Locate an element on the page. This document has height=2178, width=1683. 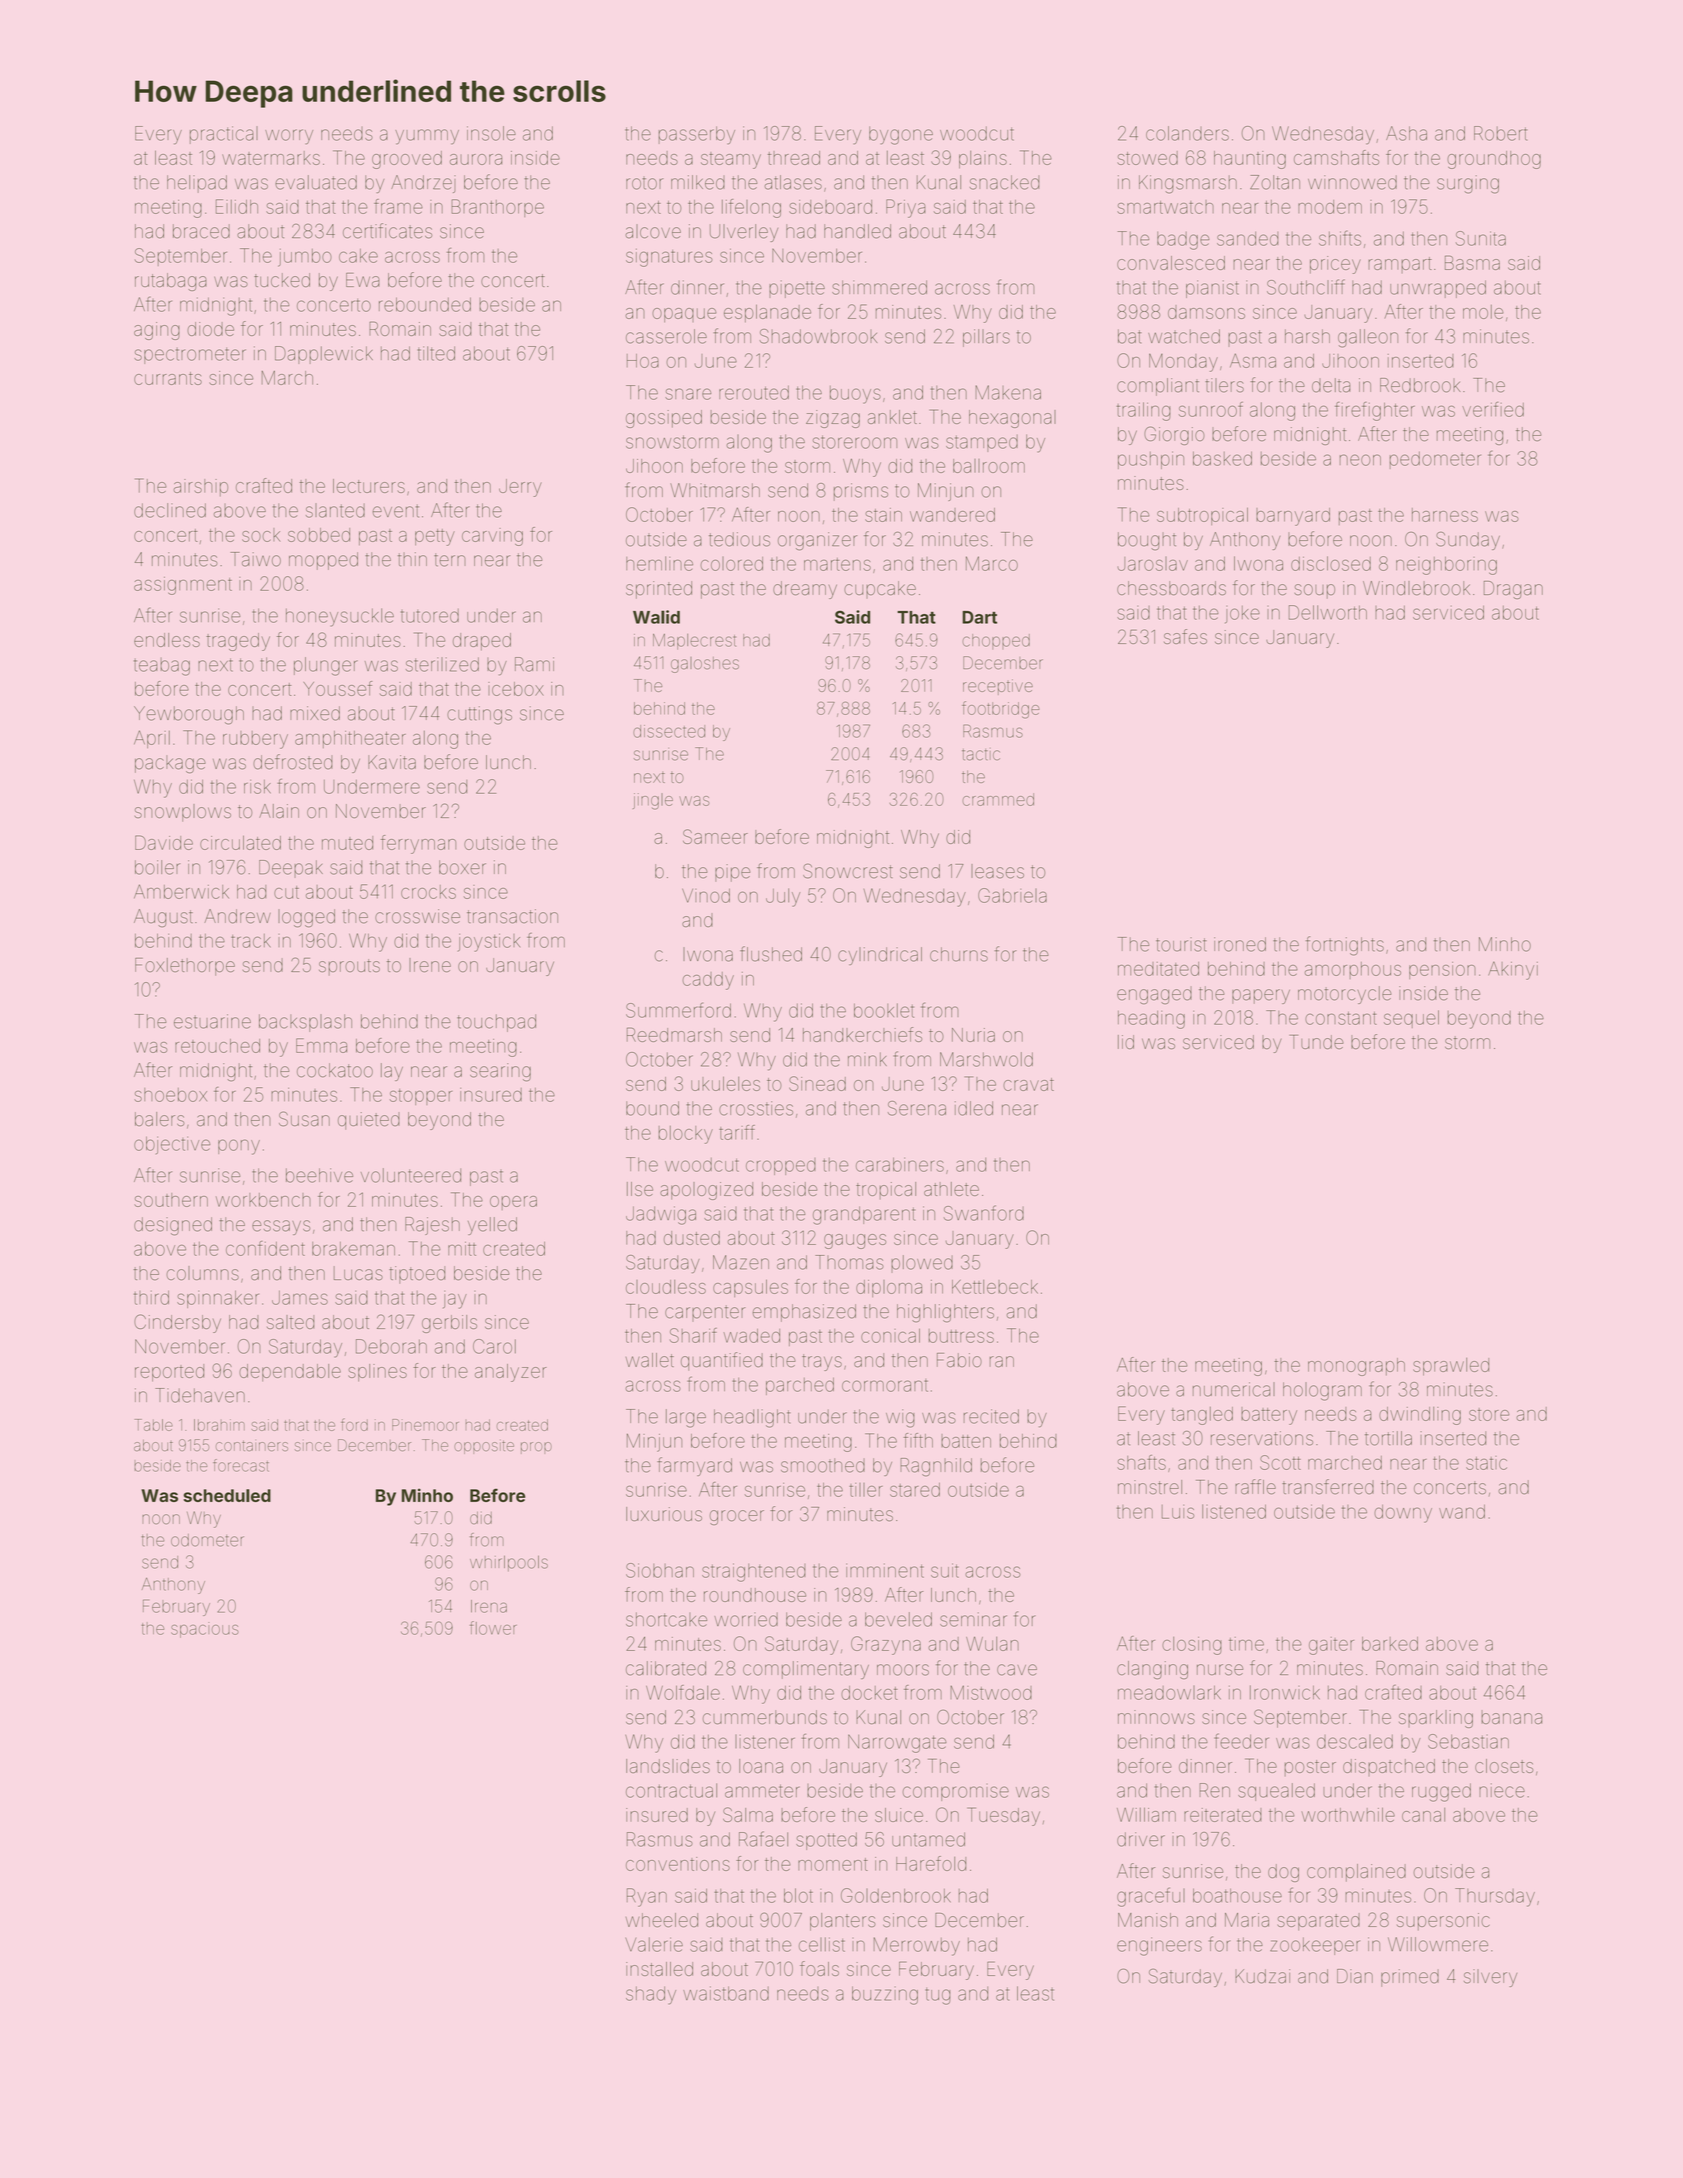
declined is located at coordinates (170, 510).
